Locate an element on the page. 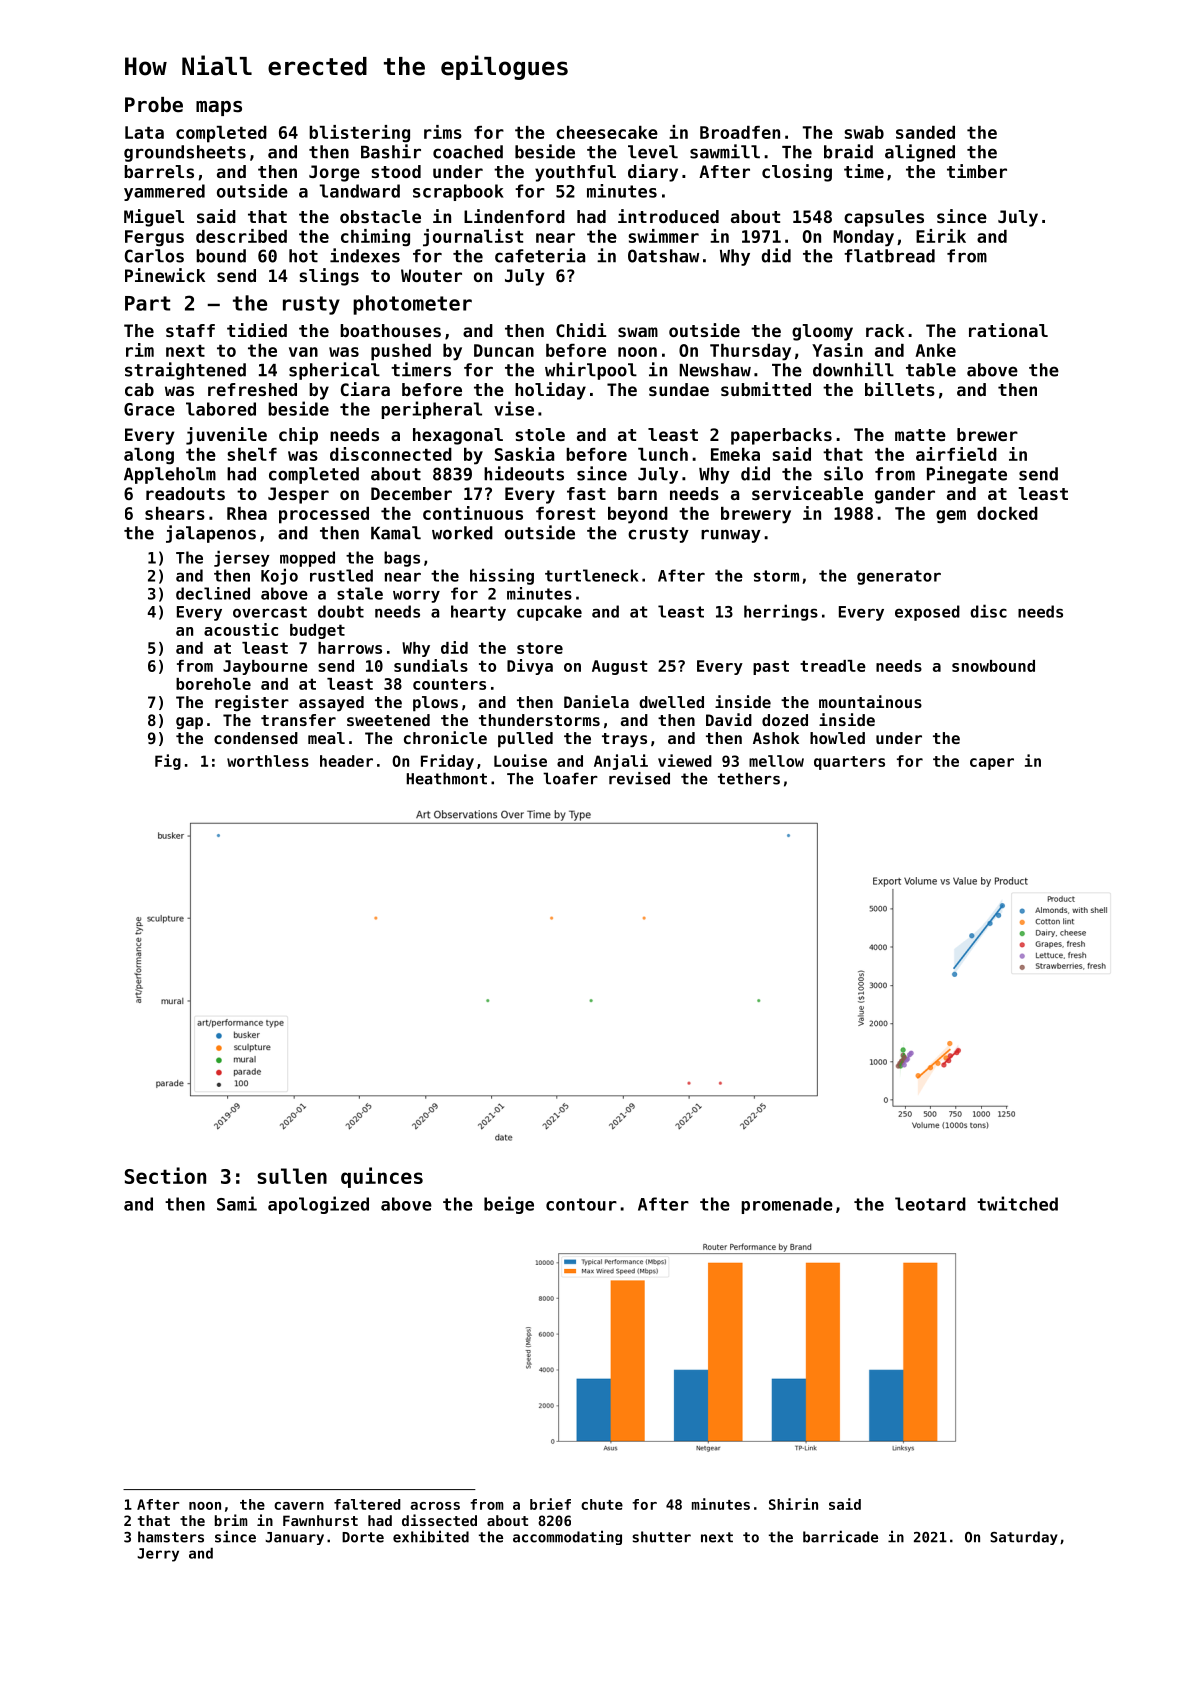 The image size is (1196, 1691). contour is located at coordinates (581, 1204).
